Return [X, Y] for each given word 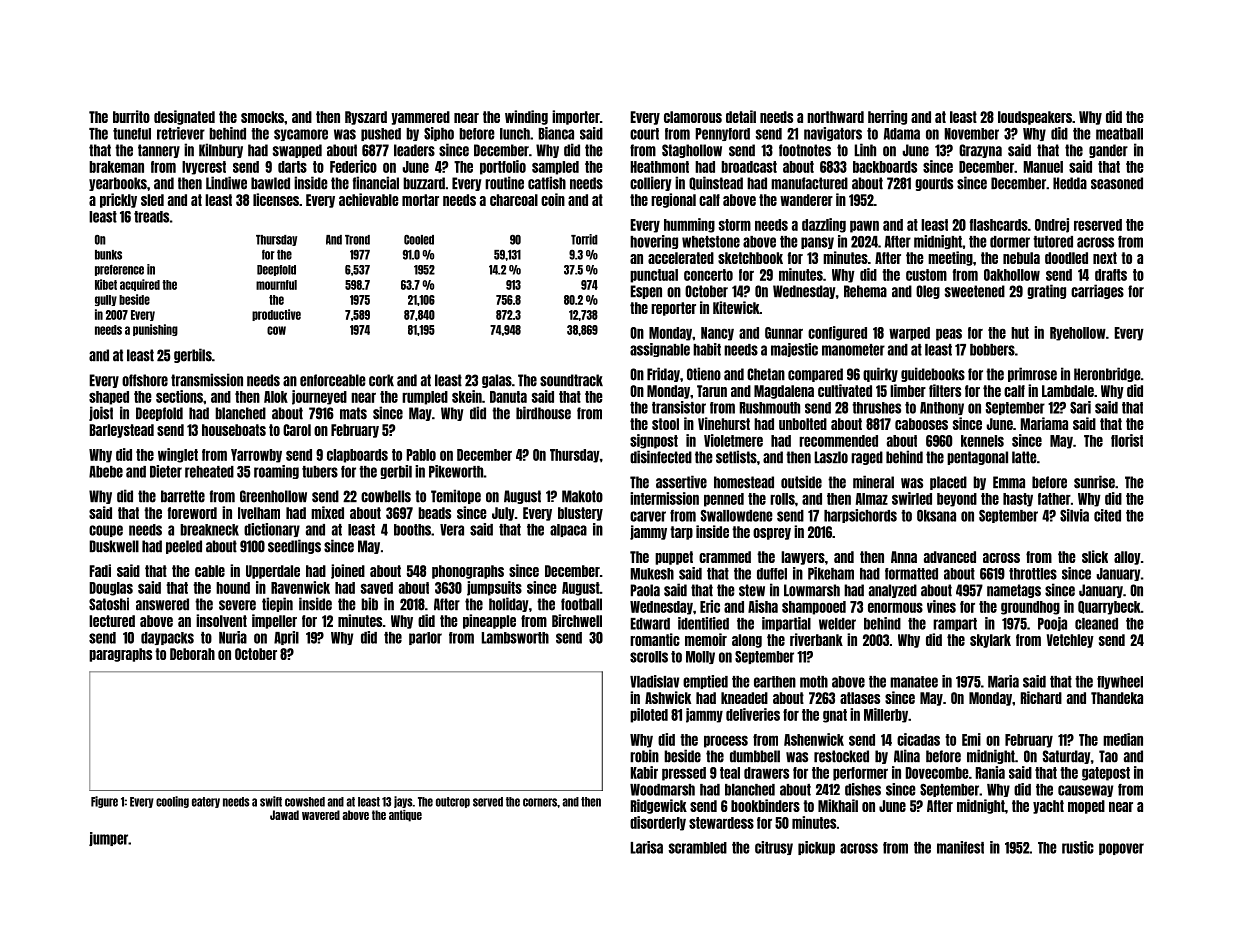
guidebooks [933, 374]
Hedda [1070, 183]
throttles [1033, 574]
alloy [1127, 558]
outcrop [453, 802]
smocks [262, 117]
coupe [106, 531]
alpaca [568, 530]
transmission [207, 380]
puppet [674, 558]
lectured [112, 621]
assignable [660, 350]
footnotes [805, 150]
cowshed [305, 802]
